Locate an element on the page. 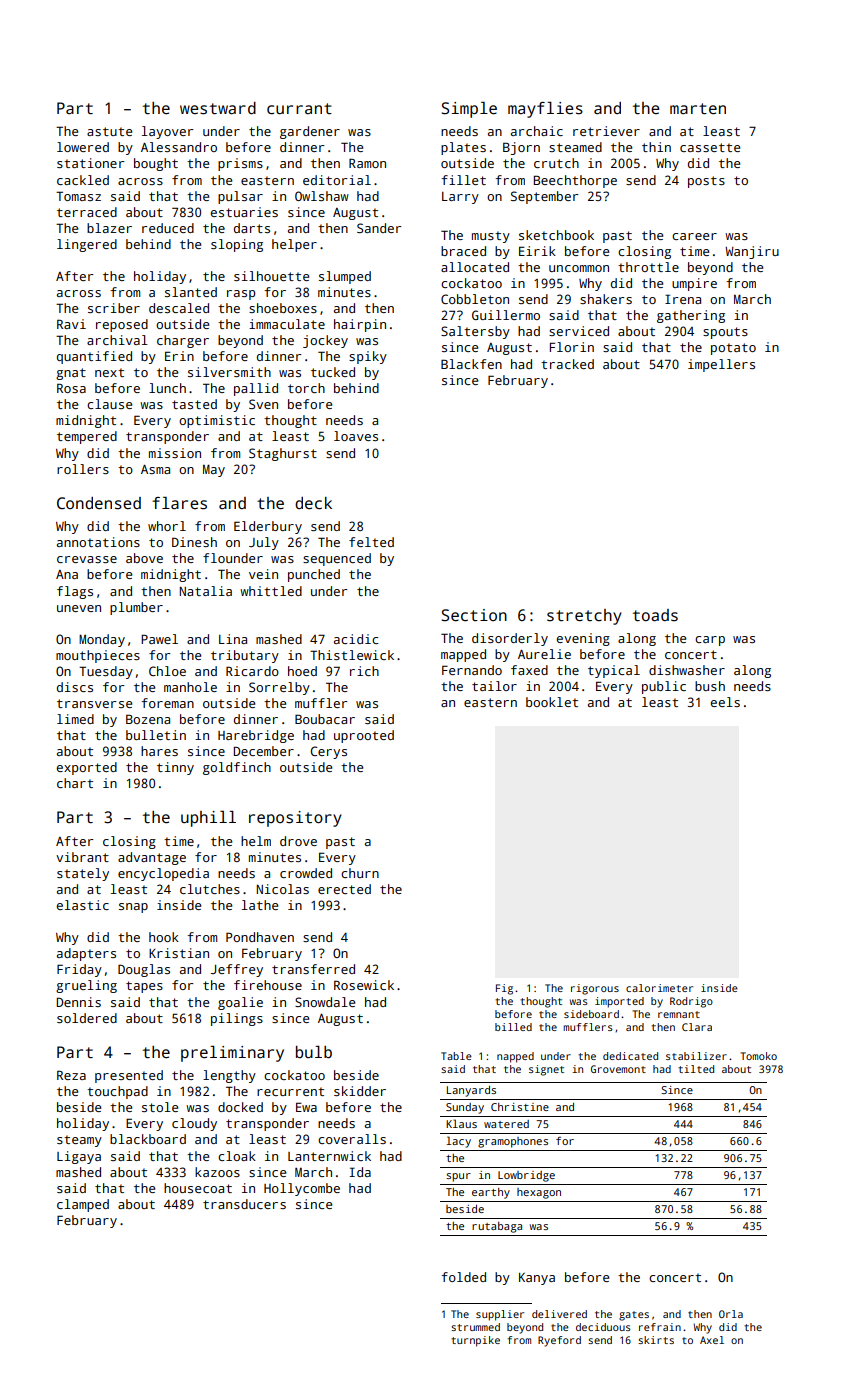 This image has width=849, height=1400. tilted is located at coordinates (696, 1069).
